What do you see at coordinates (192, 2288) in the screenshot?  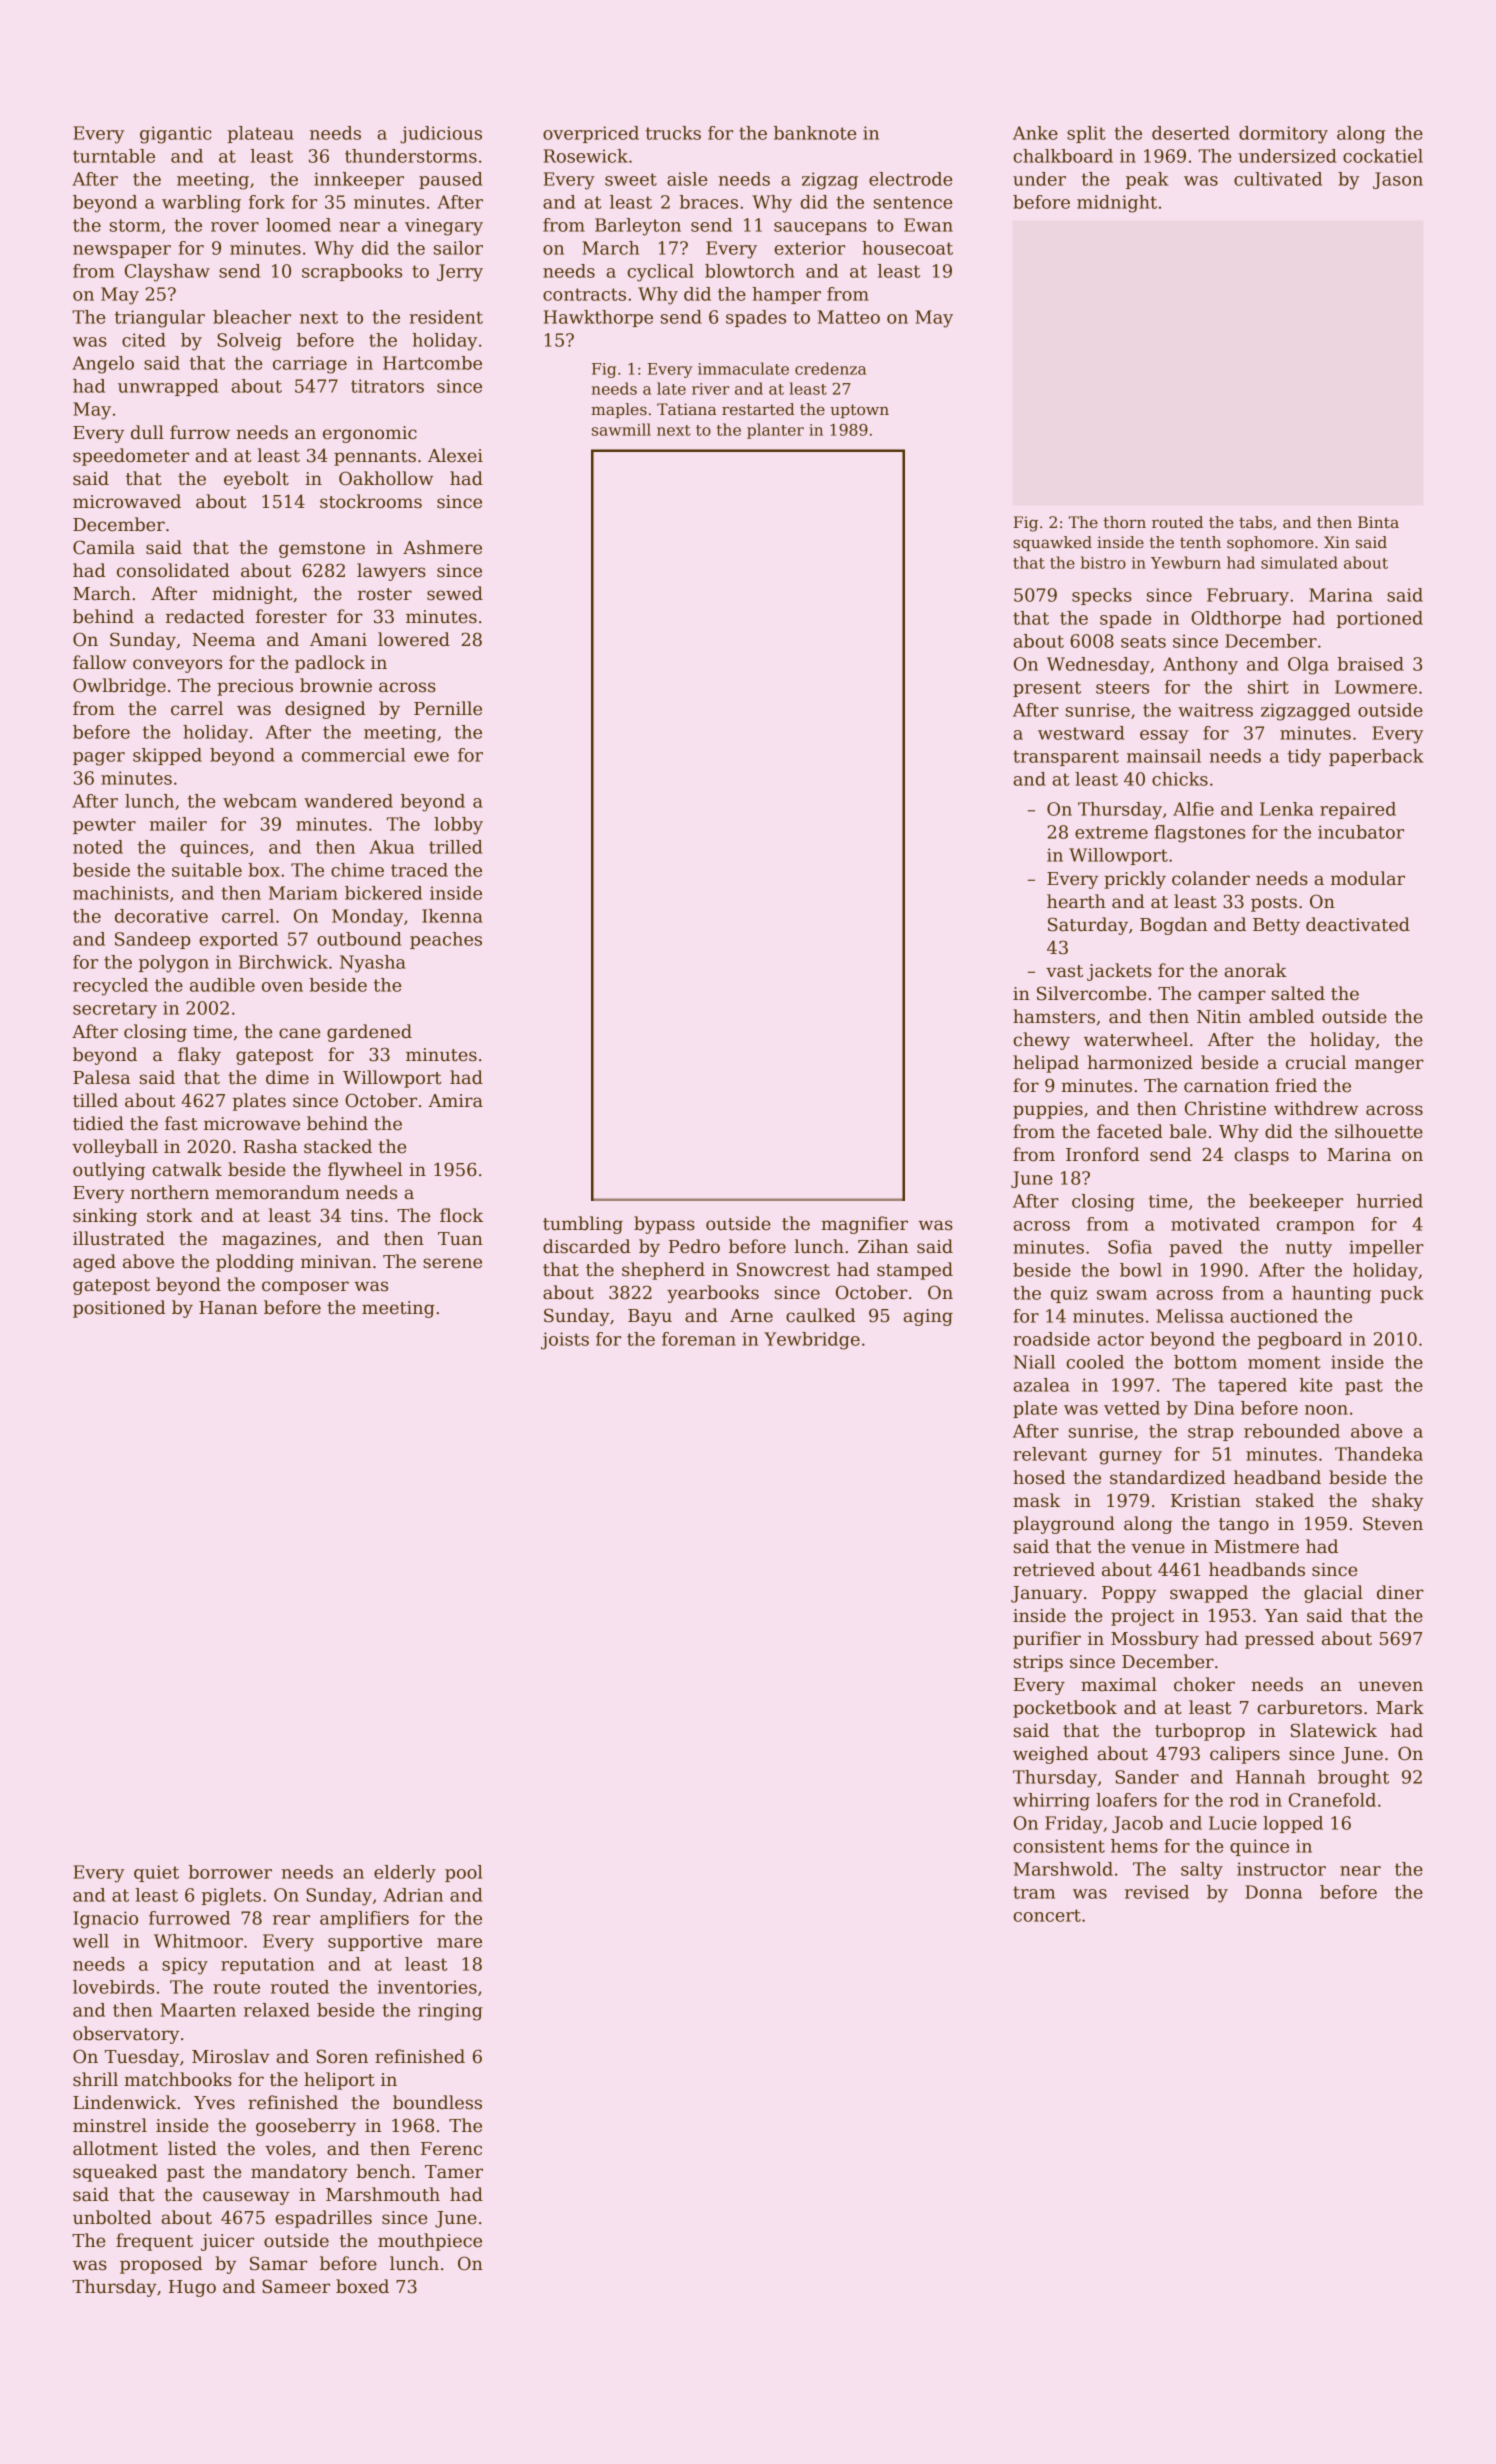 I see `Hugo` at bounding box center [192, 2288].
